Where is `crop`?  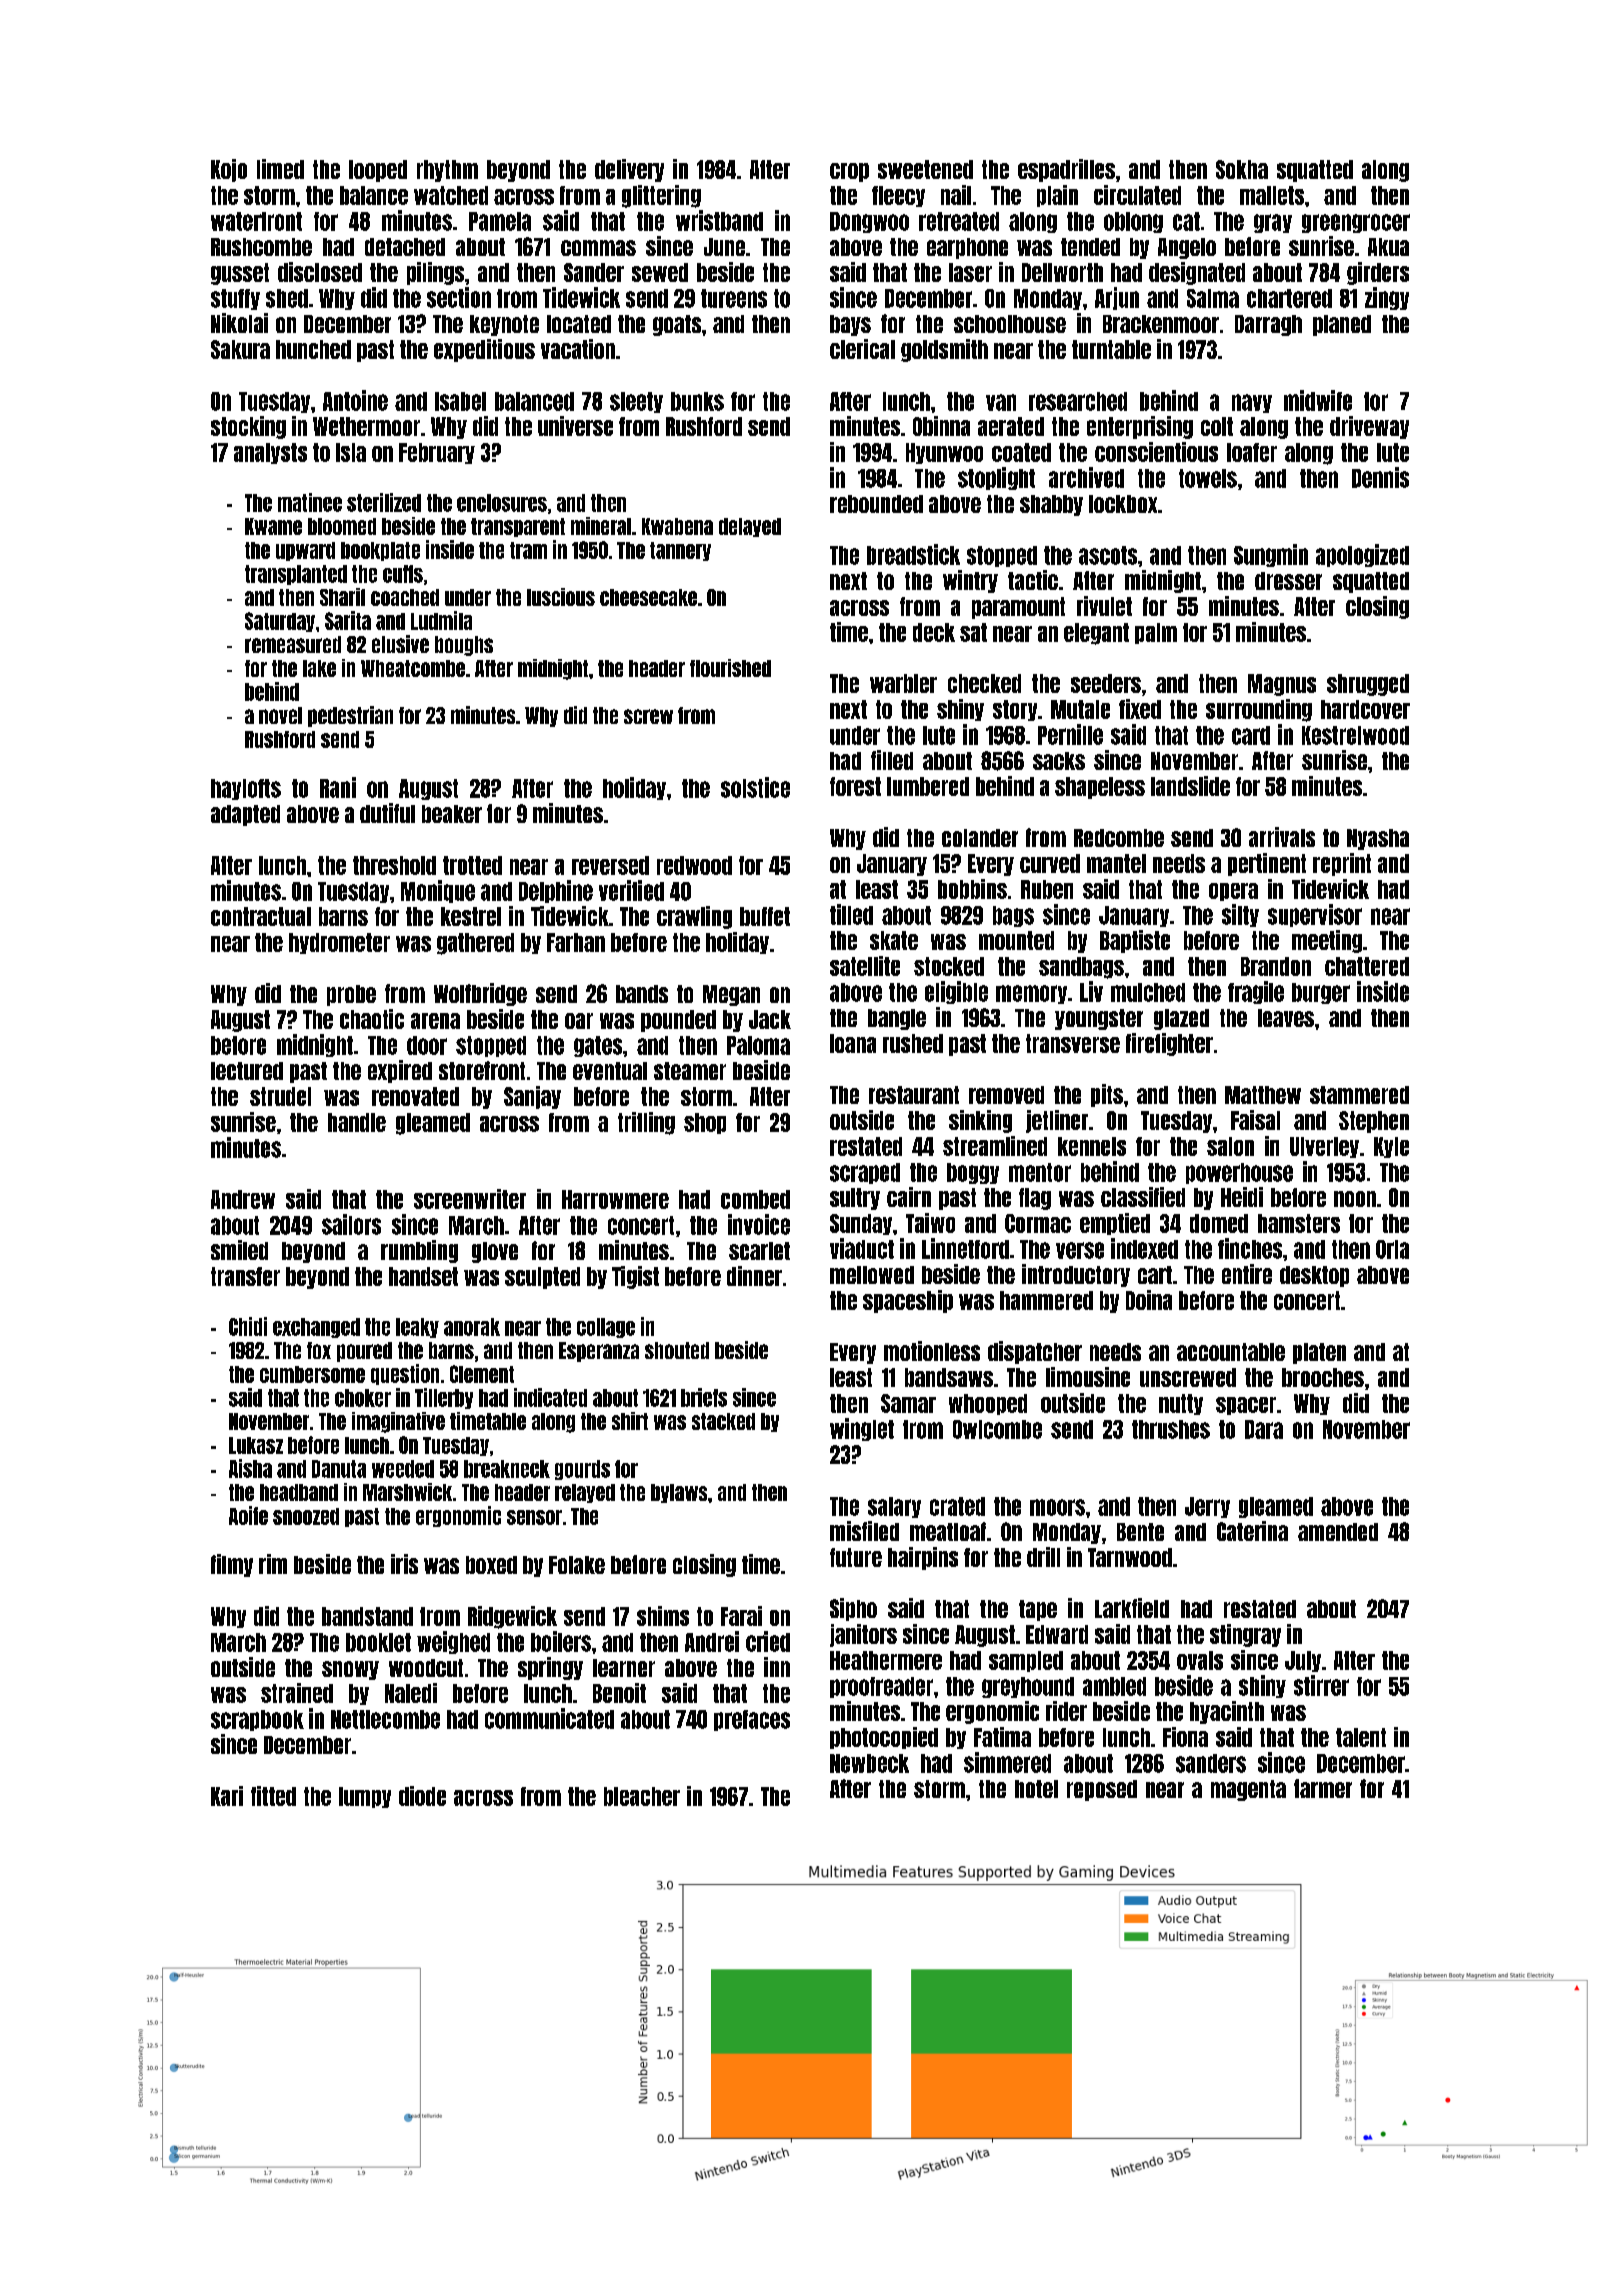
crop is located at coordinates (849, 172).
